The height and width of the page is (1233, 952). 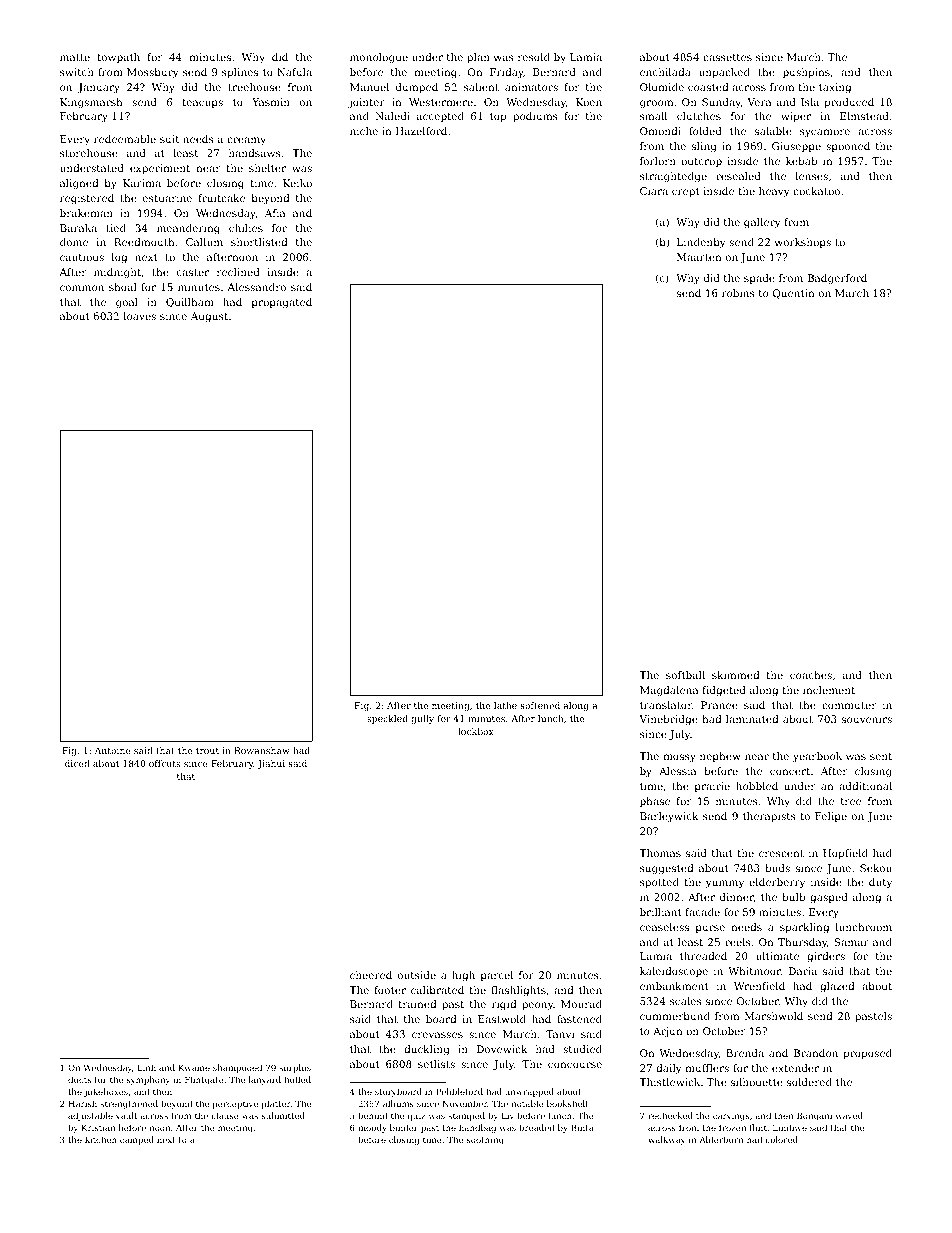 What do you see at coordinates (137, 1140) in the page?
I see `camped` at bounding box center [137, 1140].
